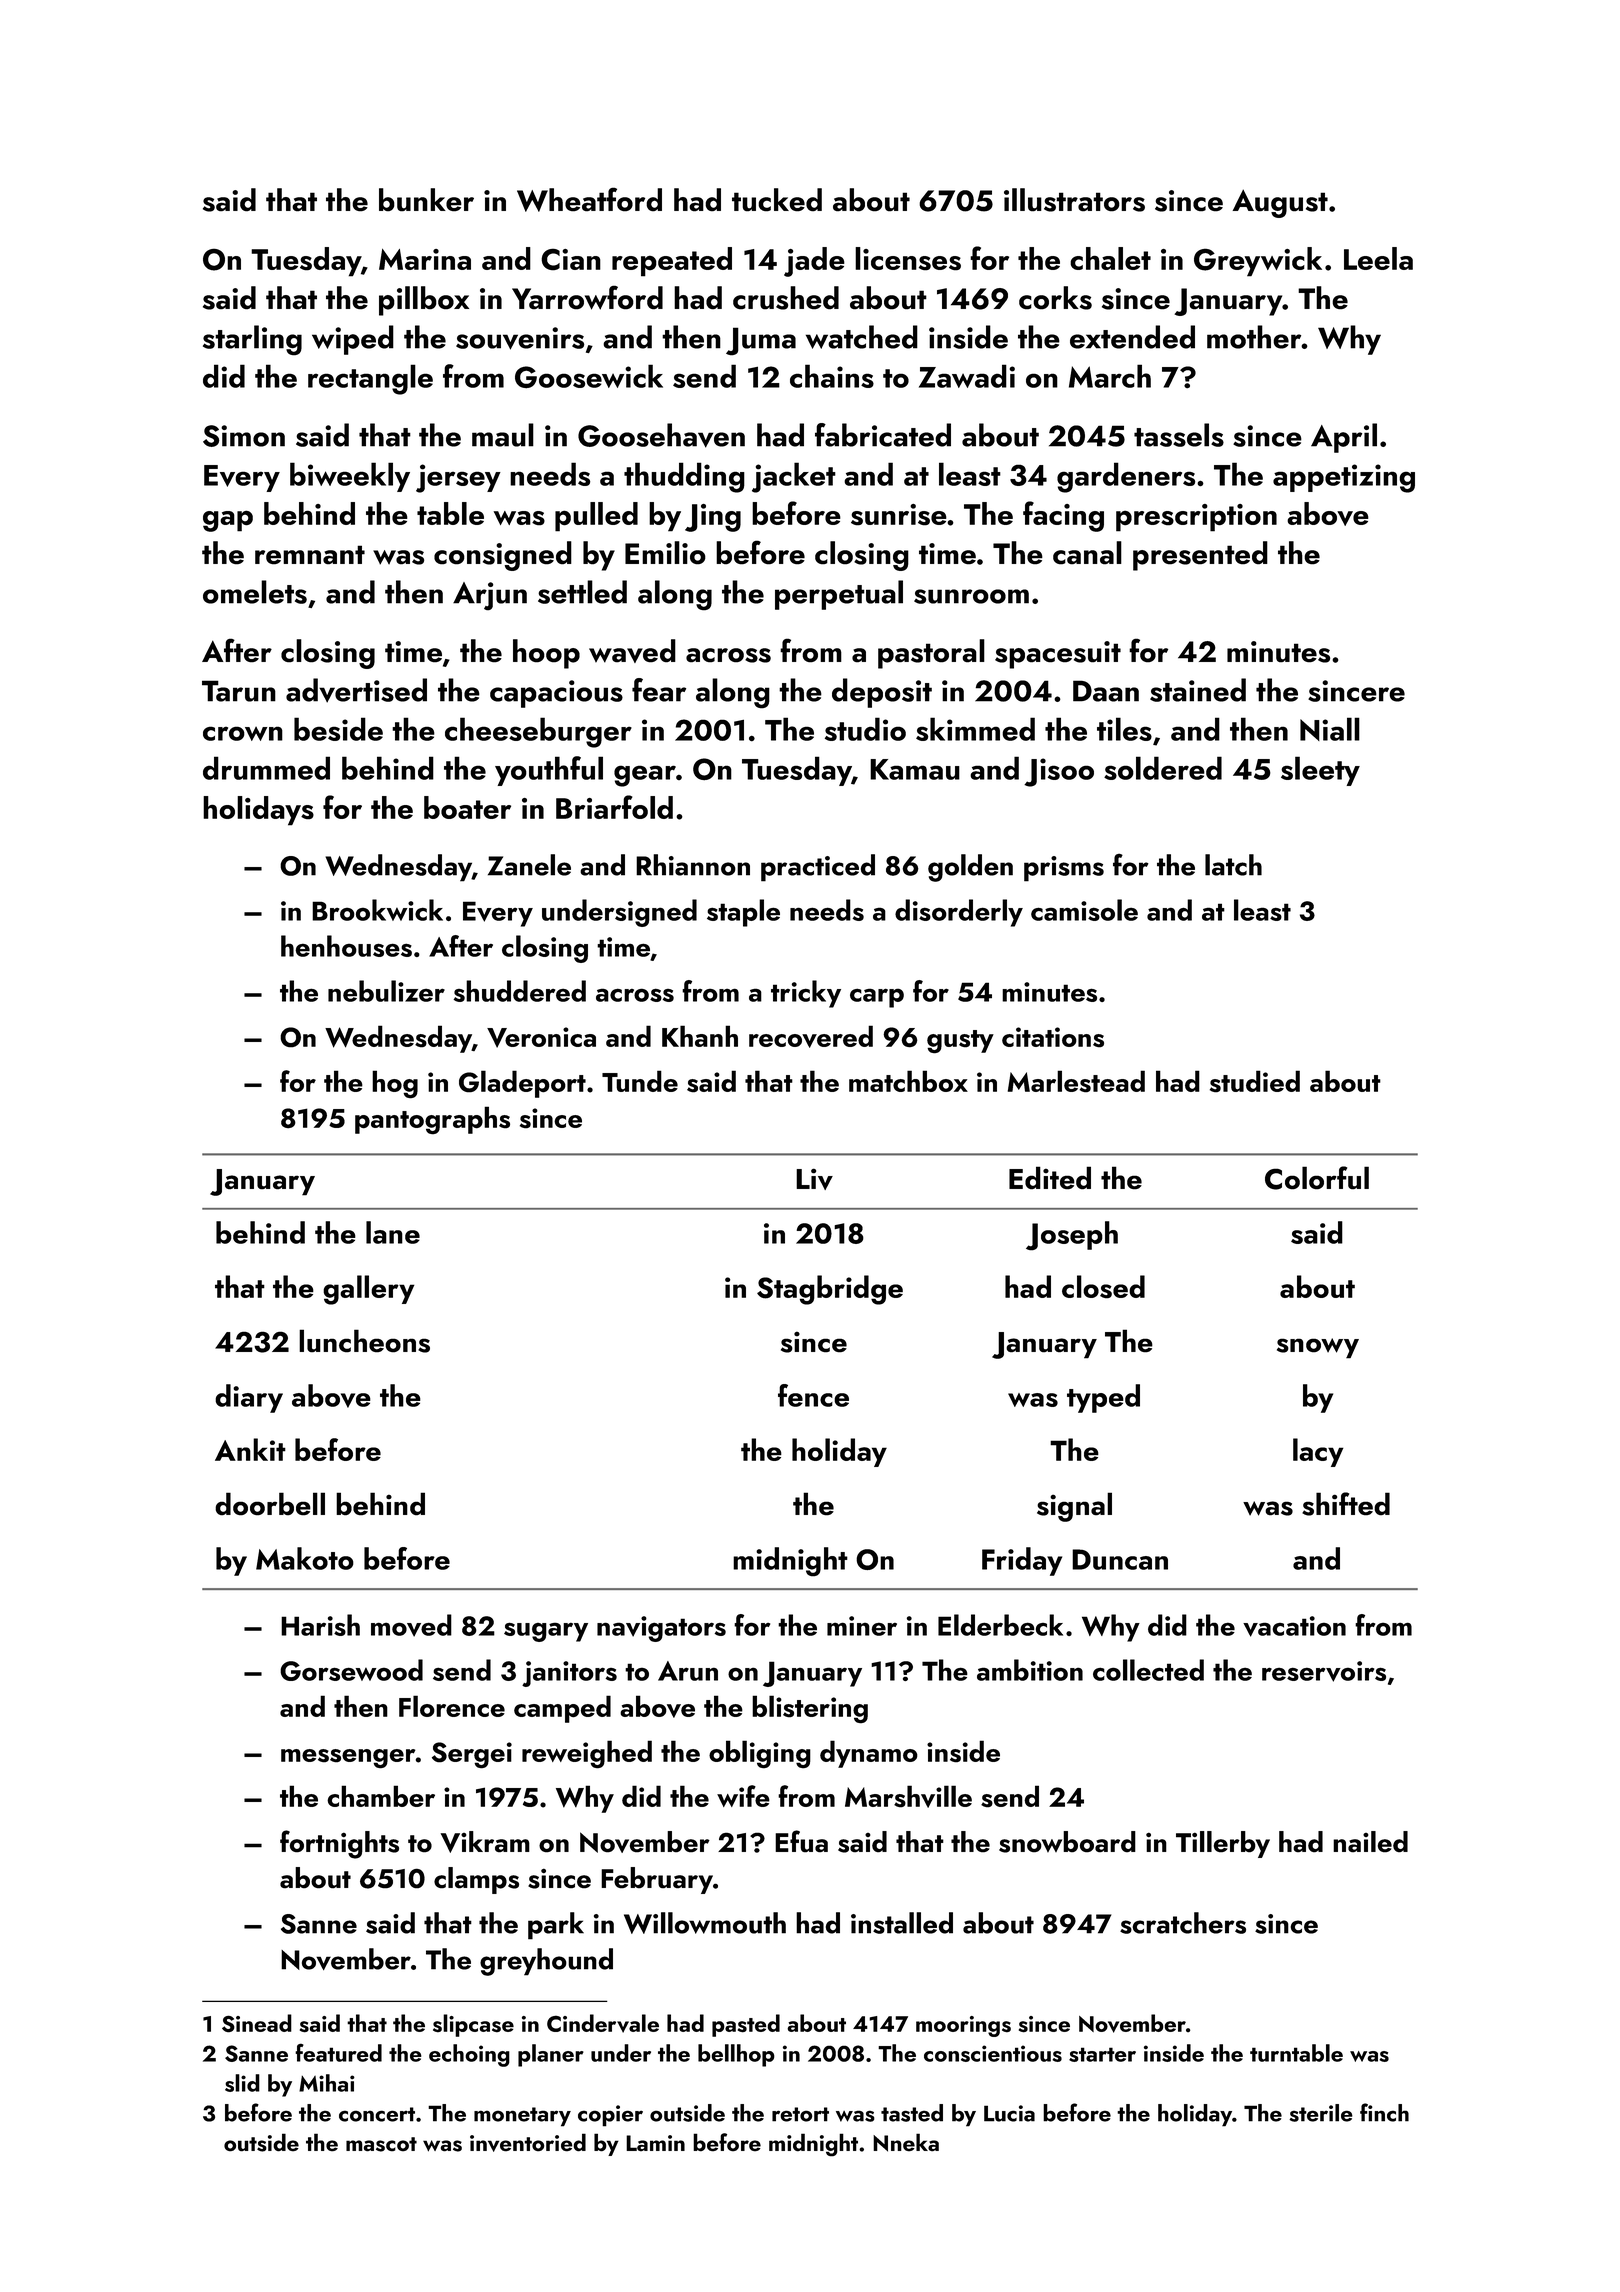  I want to click on Veronica, so click(541, 1037).
